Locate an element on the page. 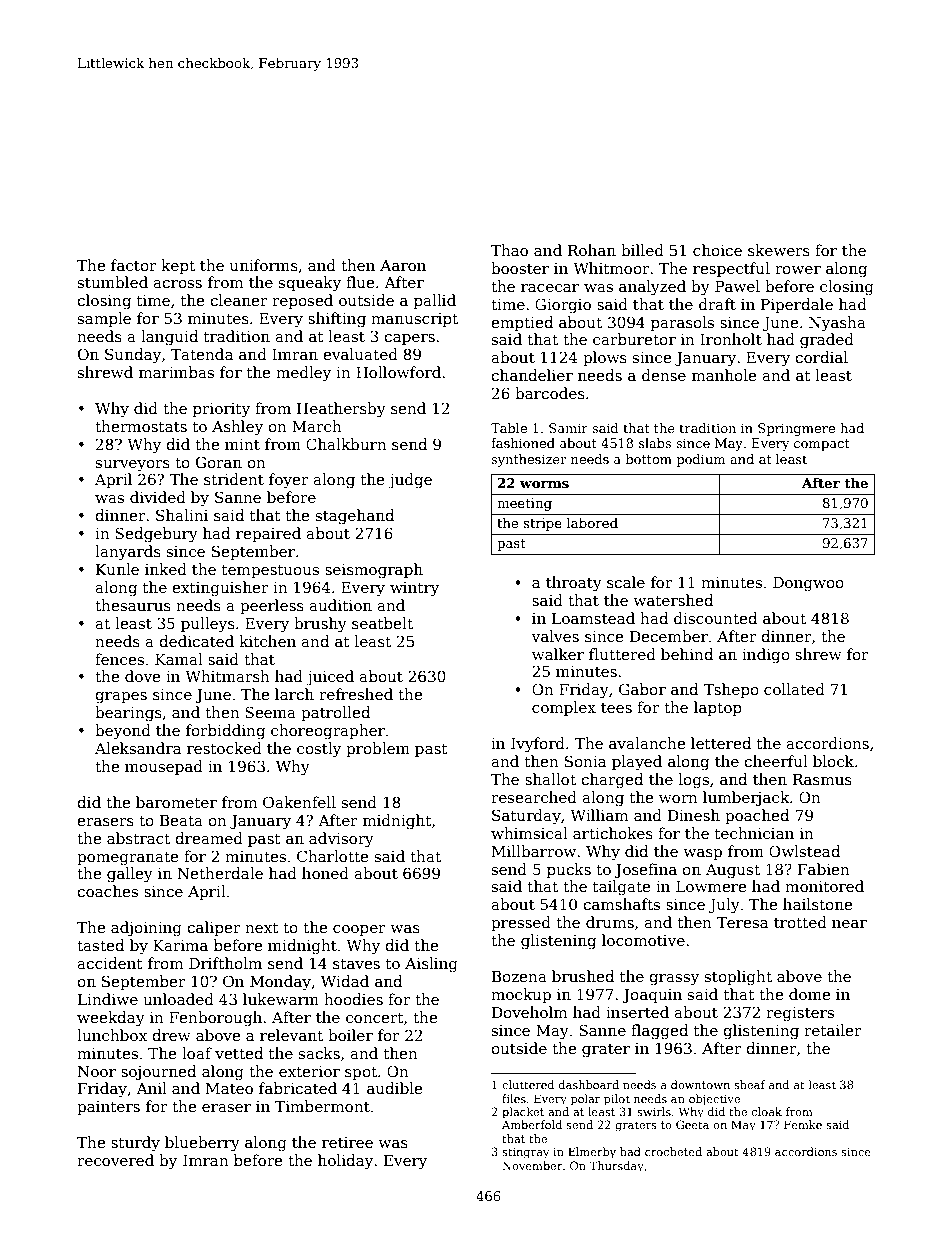  audible is located at coordinates (394, 1088).
